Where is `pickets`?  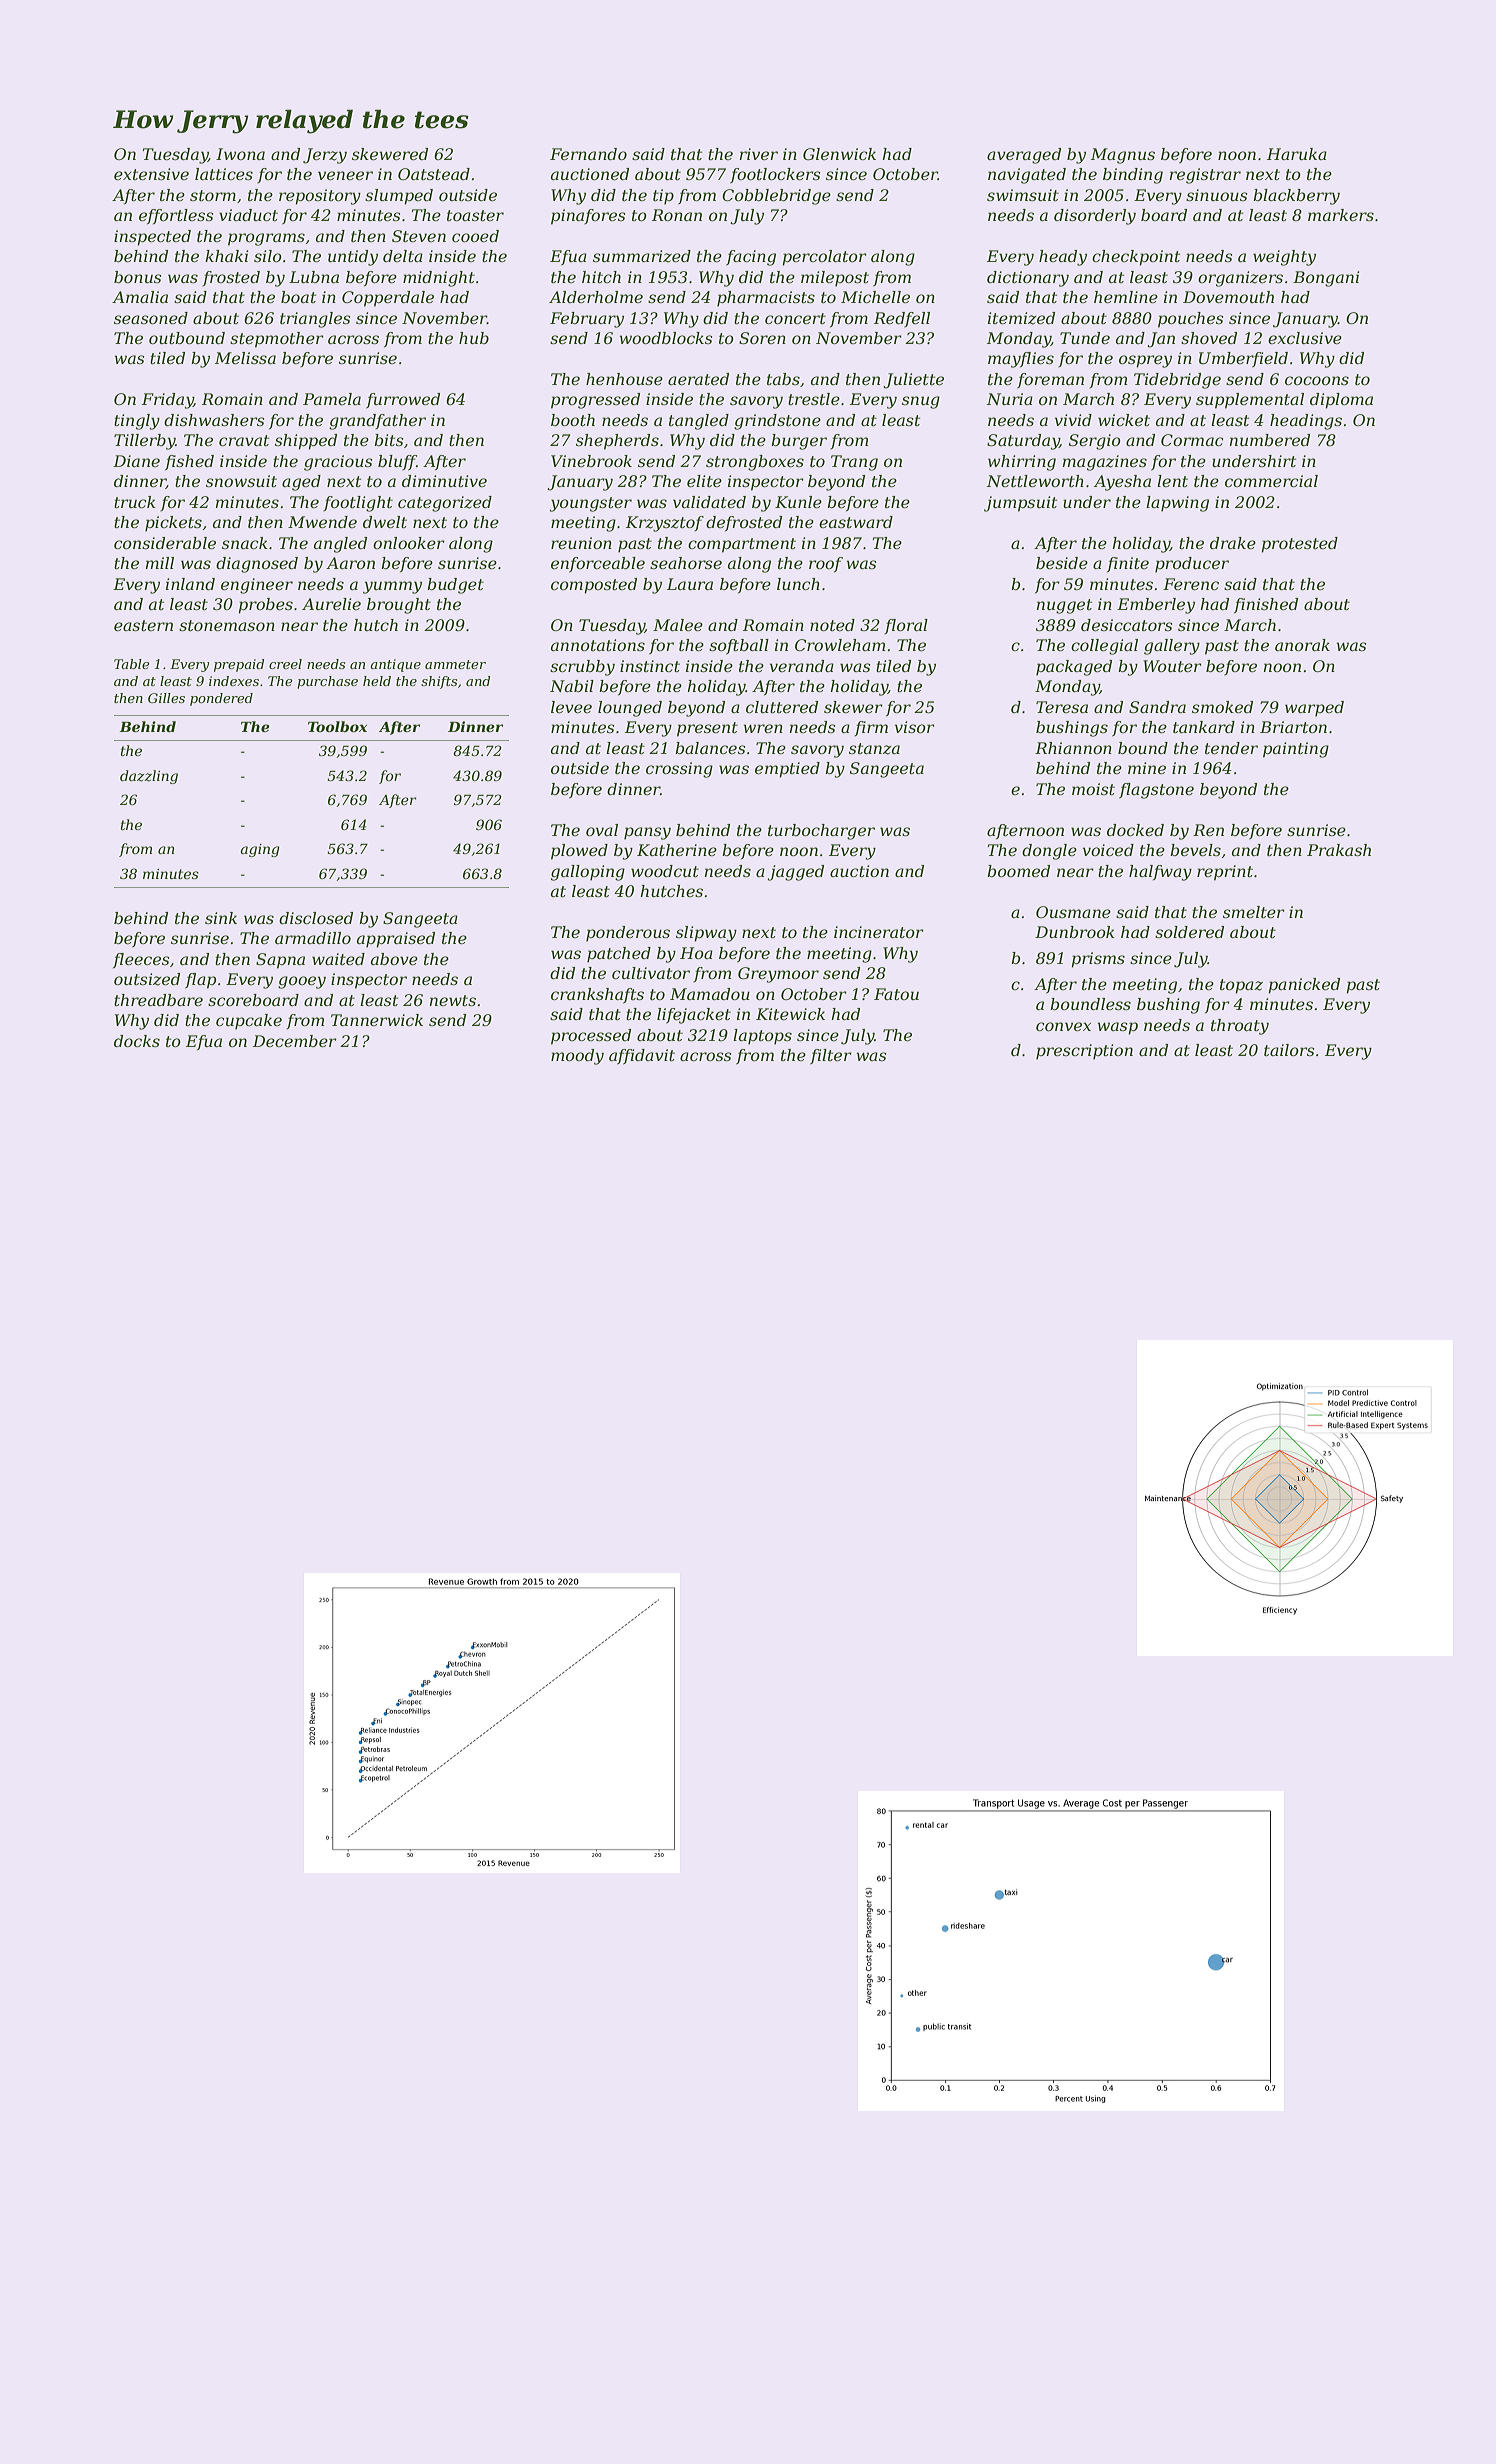
pickets is located at coordinates (173, 524).
